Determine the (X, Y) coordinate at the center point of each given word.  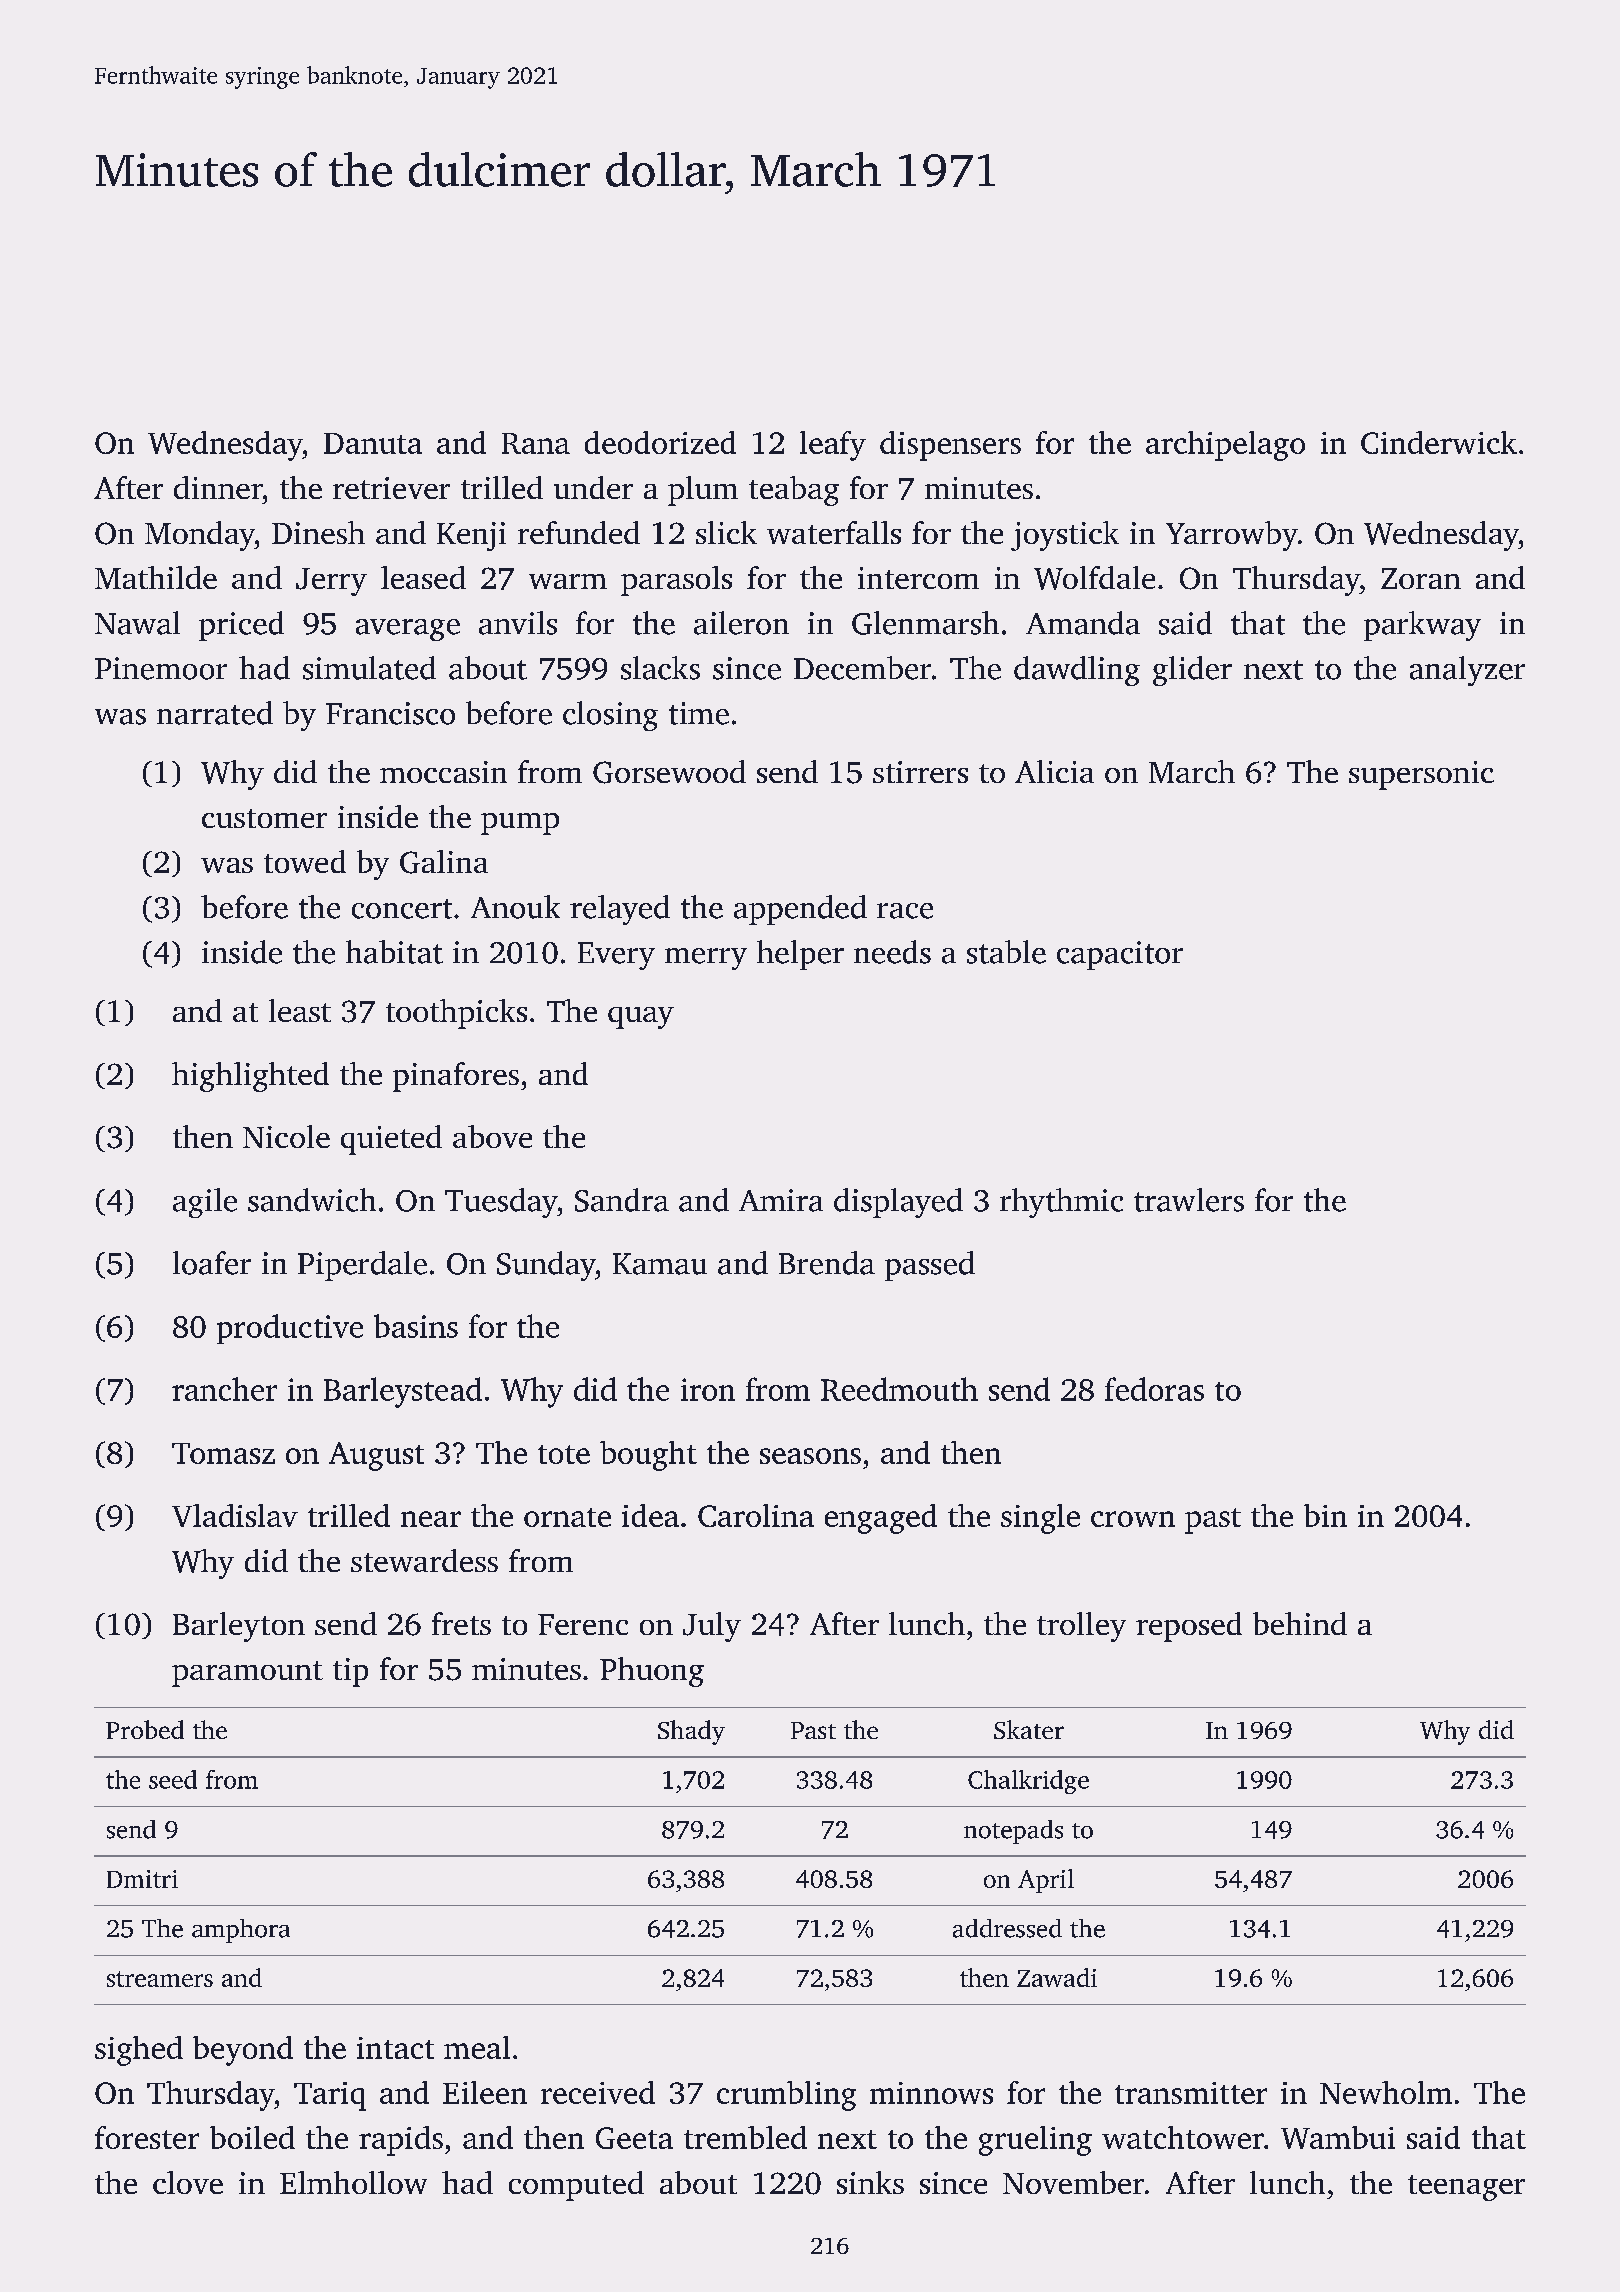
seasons (810, 1456)
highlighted (250, 1077)
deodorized (660, 442)
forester (147, 2137)
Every (616, 956)
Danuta (373, 443)
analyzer (1467, 671)
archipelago (1225, 446)
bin (1325, 1515)
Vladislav (235, 1515)
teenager (1466, 2188)
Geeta (634, 2138)
